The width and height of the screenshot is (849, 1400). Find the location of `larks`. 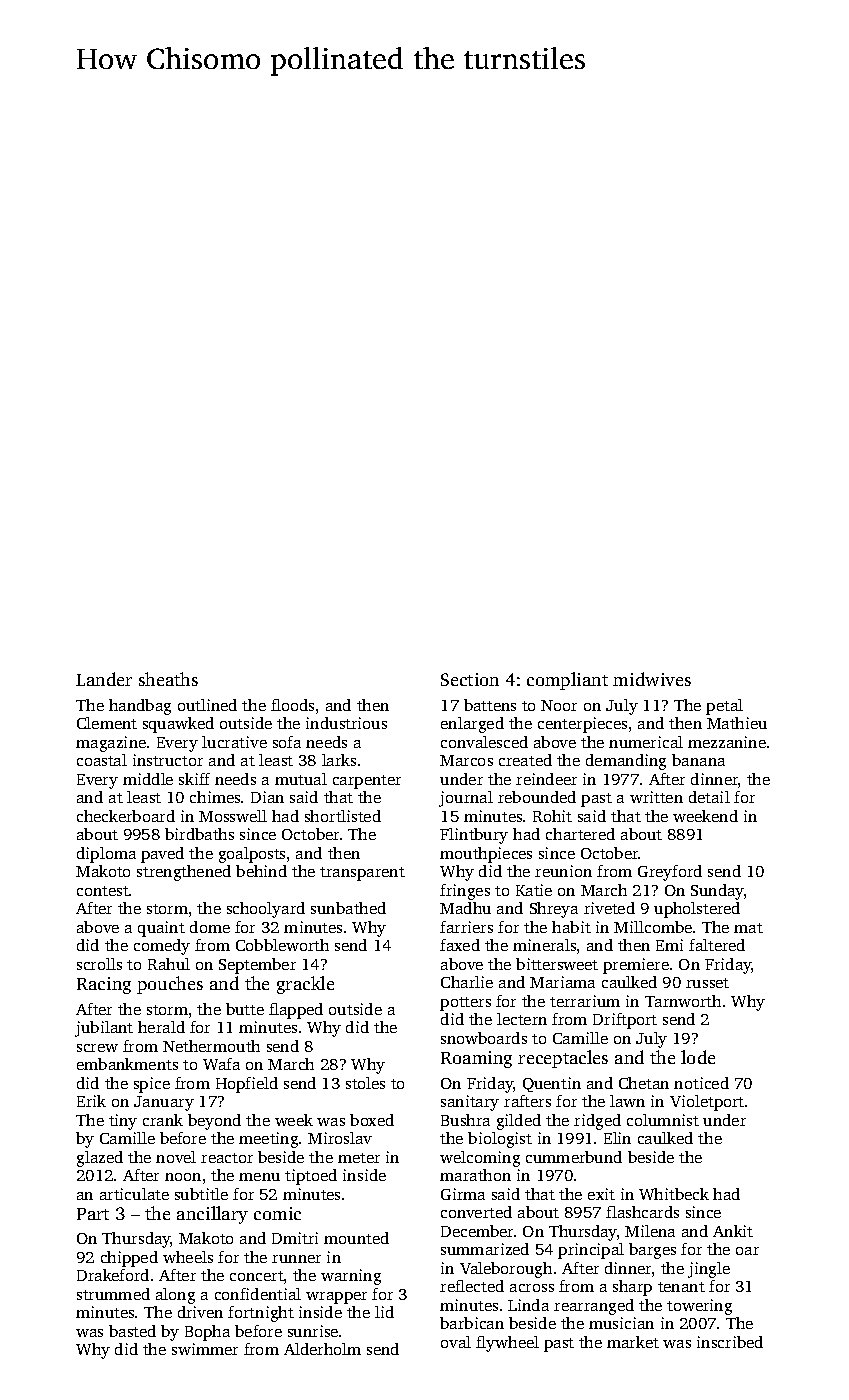

larks is located at coordinates (339, 760).
